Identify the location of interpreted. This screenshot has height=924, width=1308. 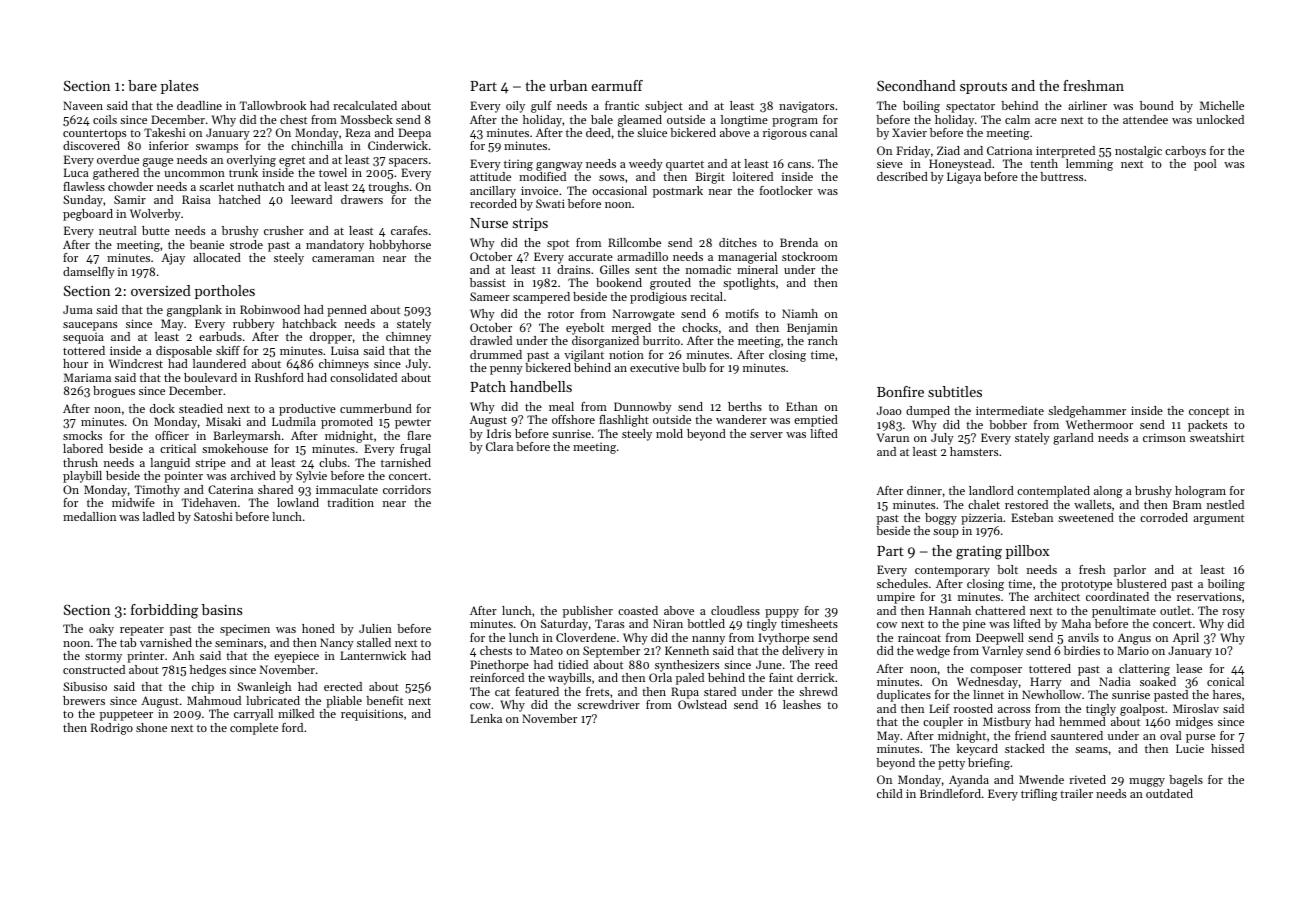
(1065, 152).
